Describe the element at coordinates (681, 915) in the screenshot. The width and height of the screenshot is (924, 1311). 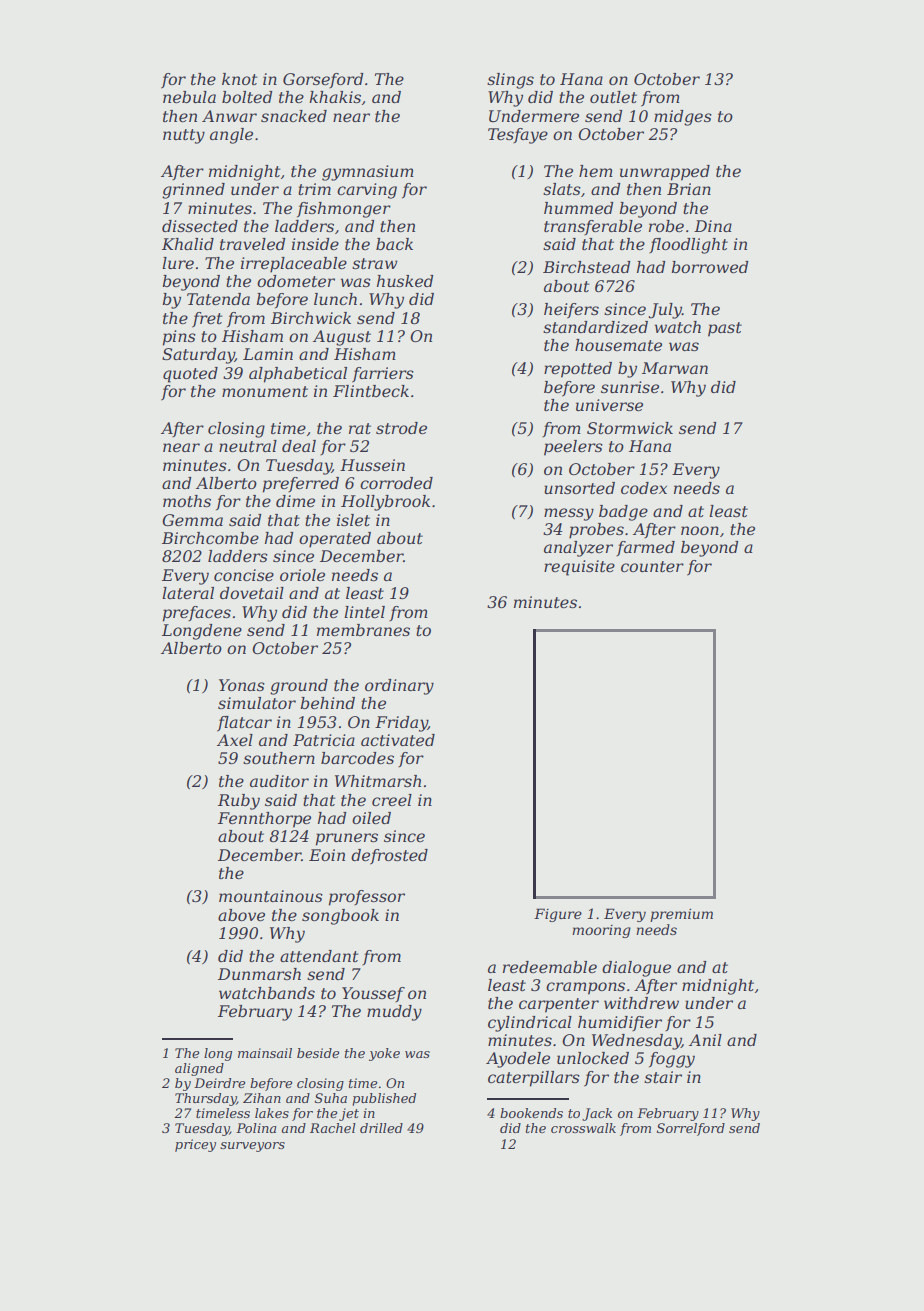
I see `premium` at that location.
